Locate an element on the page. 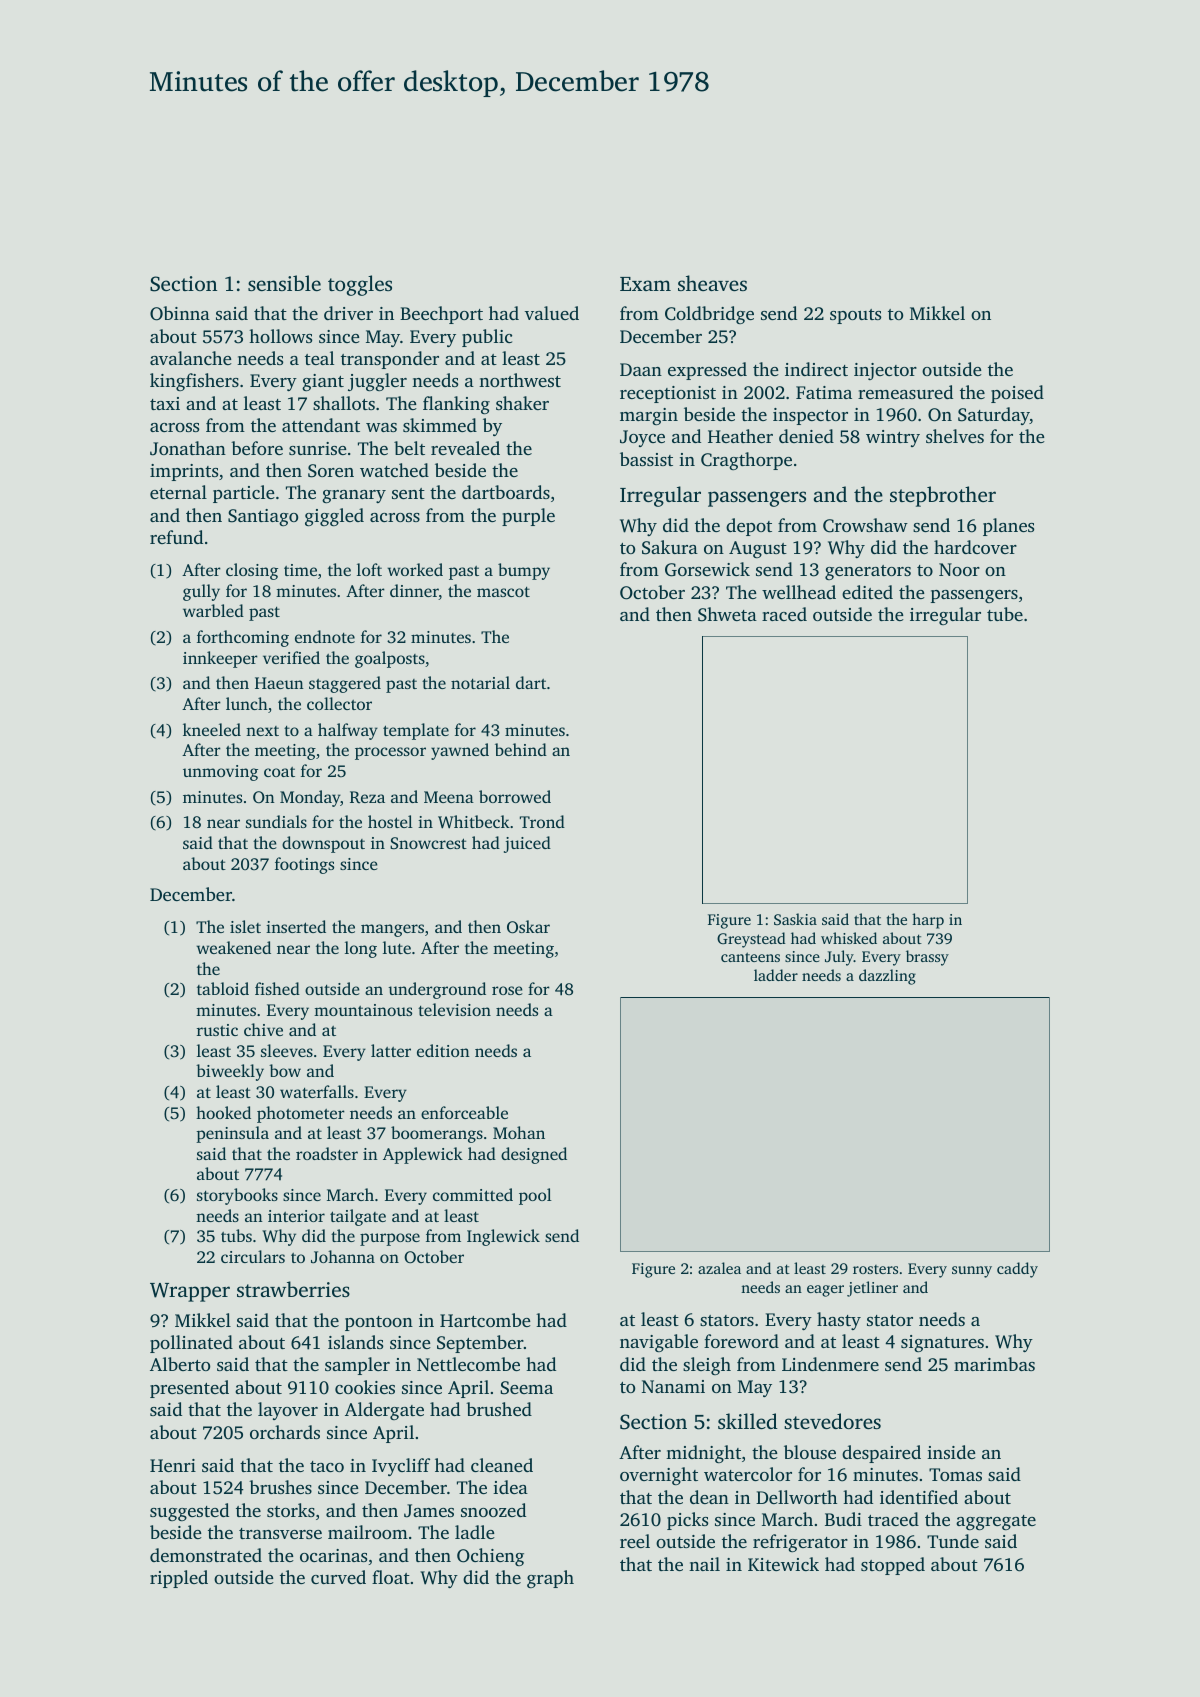 The image size is (1200, 1697). ladder is located at coordinates (776, 975).
